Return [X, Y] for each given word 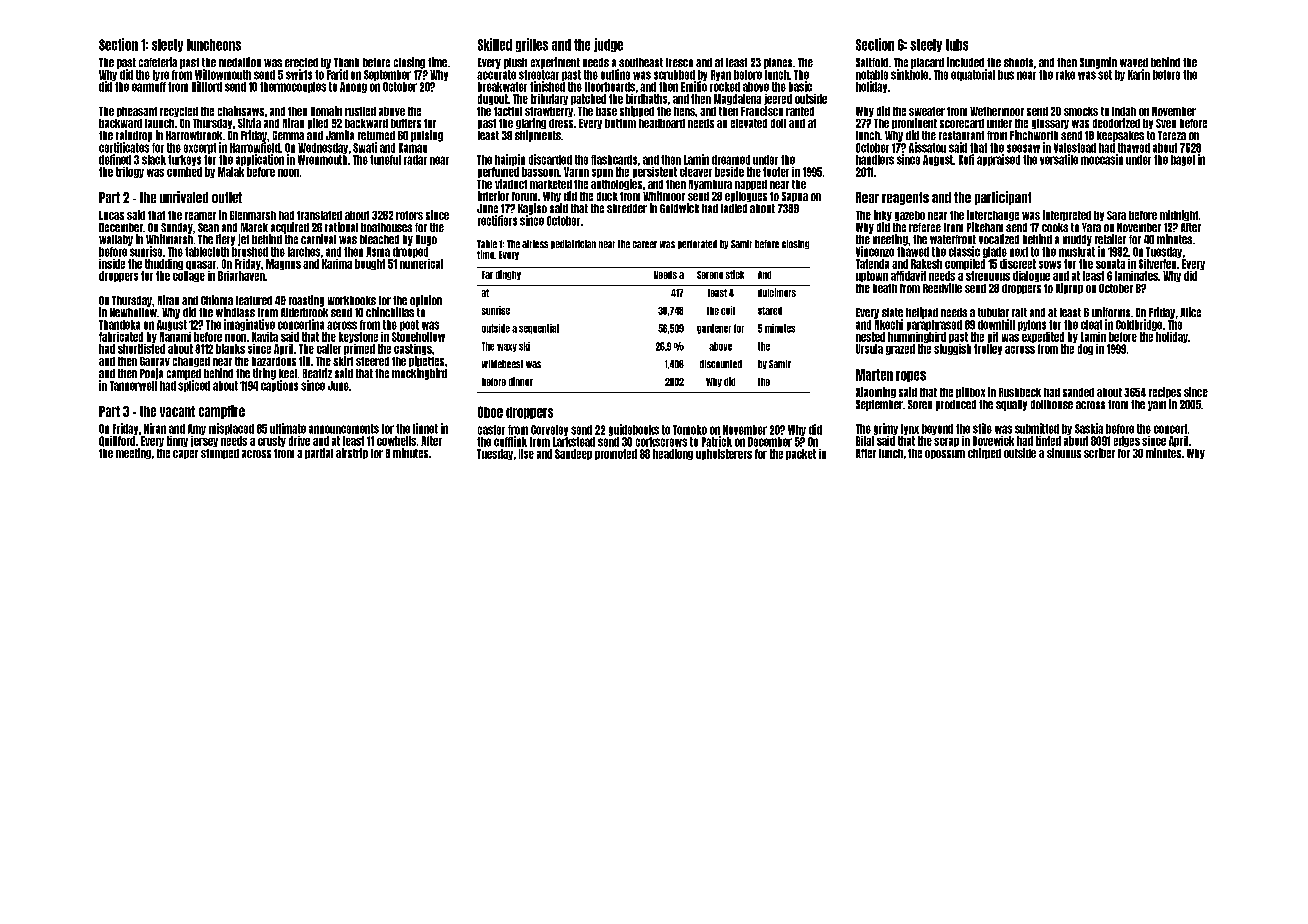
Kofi [966, 159]
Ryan [721, 75]
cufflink [510, 441]
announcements [344, 429]
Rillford [207, 86]
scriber [1099, 453]
